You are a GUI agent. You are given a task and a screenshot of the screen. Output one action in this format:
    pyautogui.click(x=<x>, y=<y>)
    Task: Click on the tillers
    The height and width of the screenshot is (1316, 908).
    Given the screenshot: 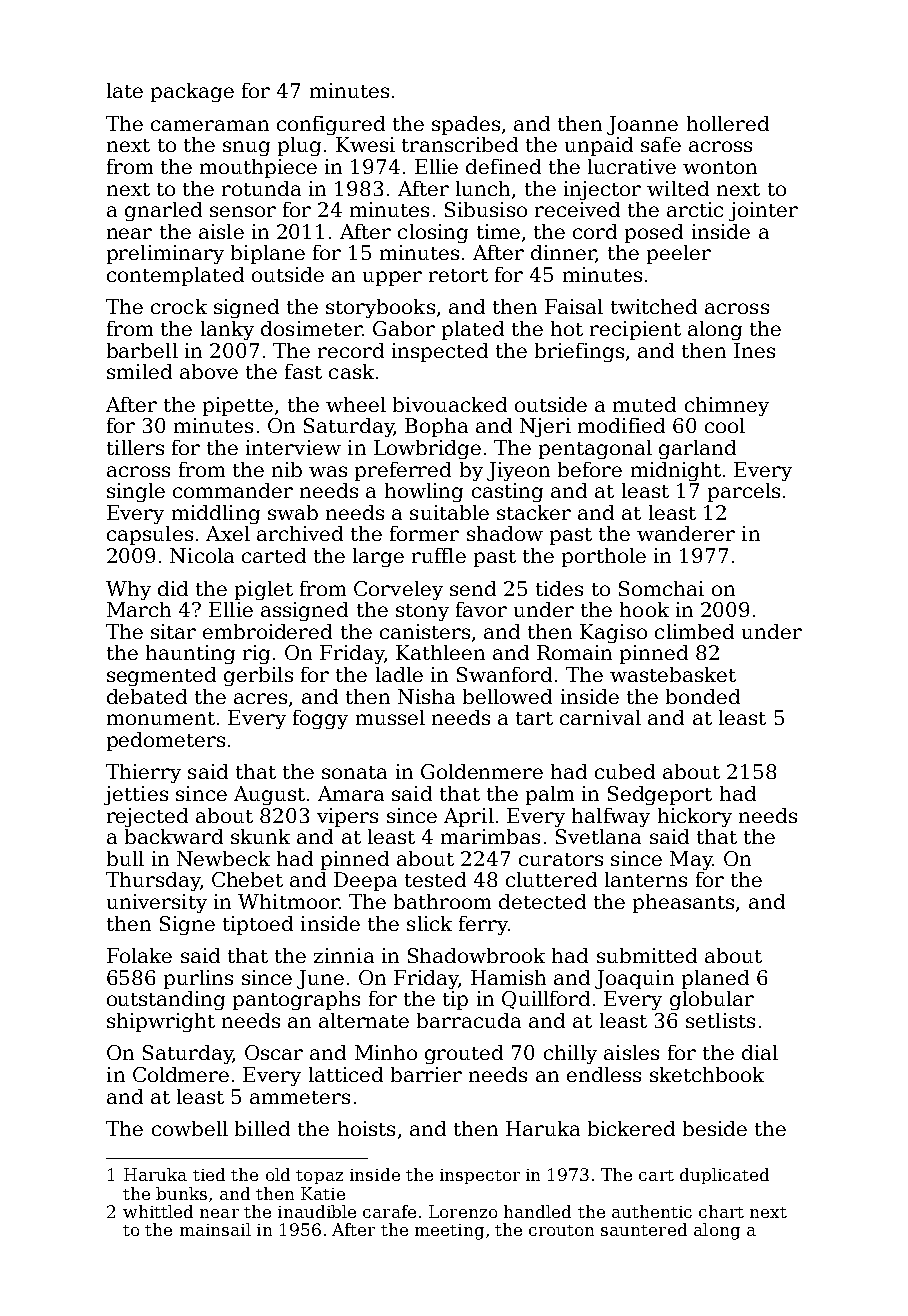 What is the action you would take?
    pyautogui.click(x=135, y=447)
